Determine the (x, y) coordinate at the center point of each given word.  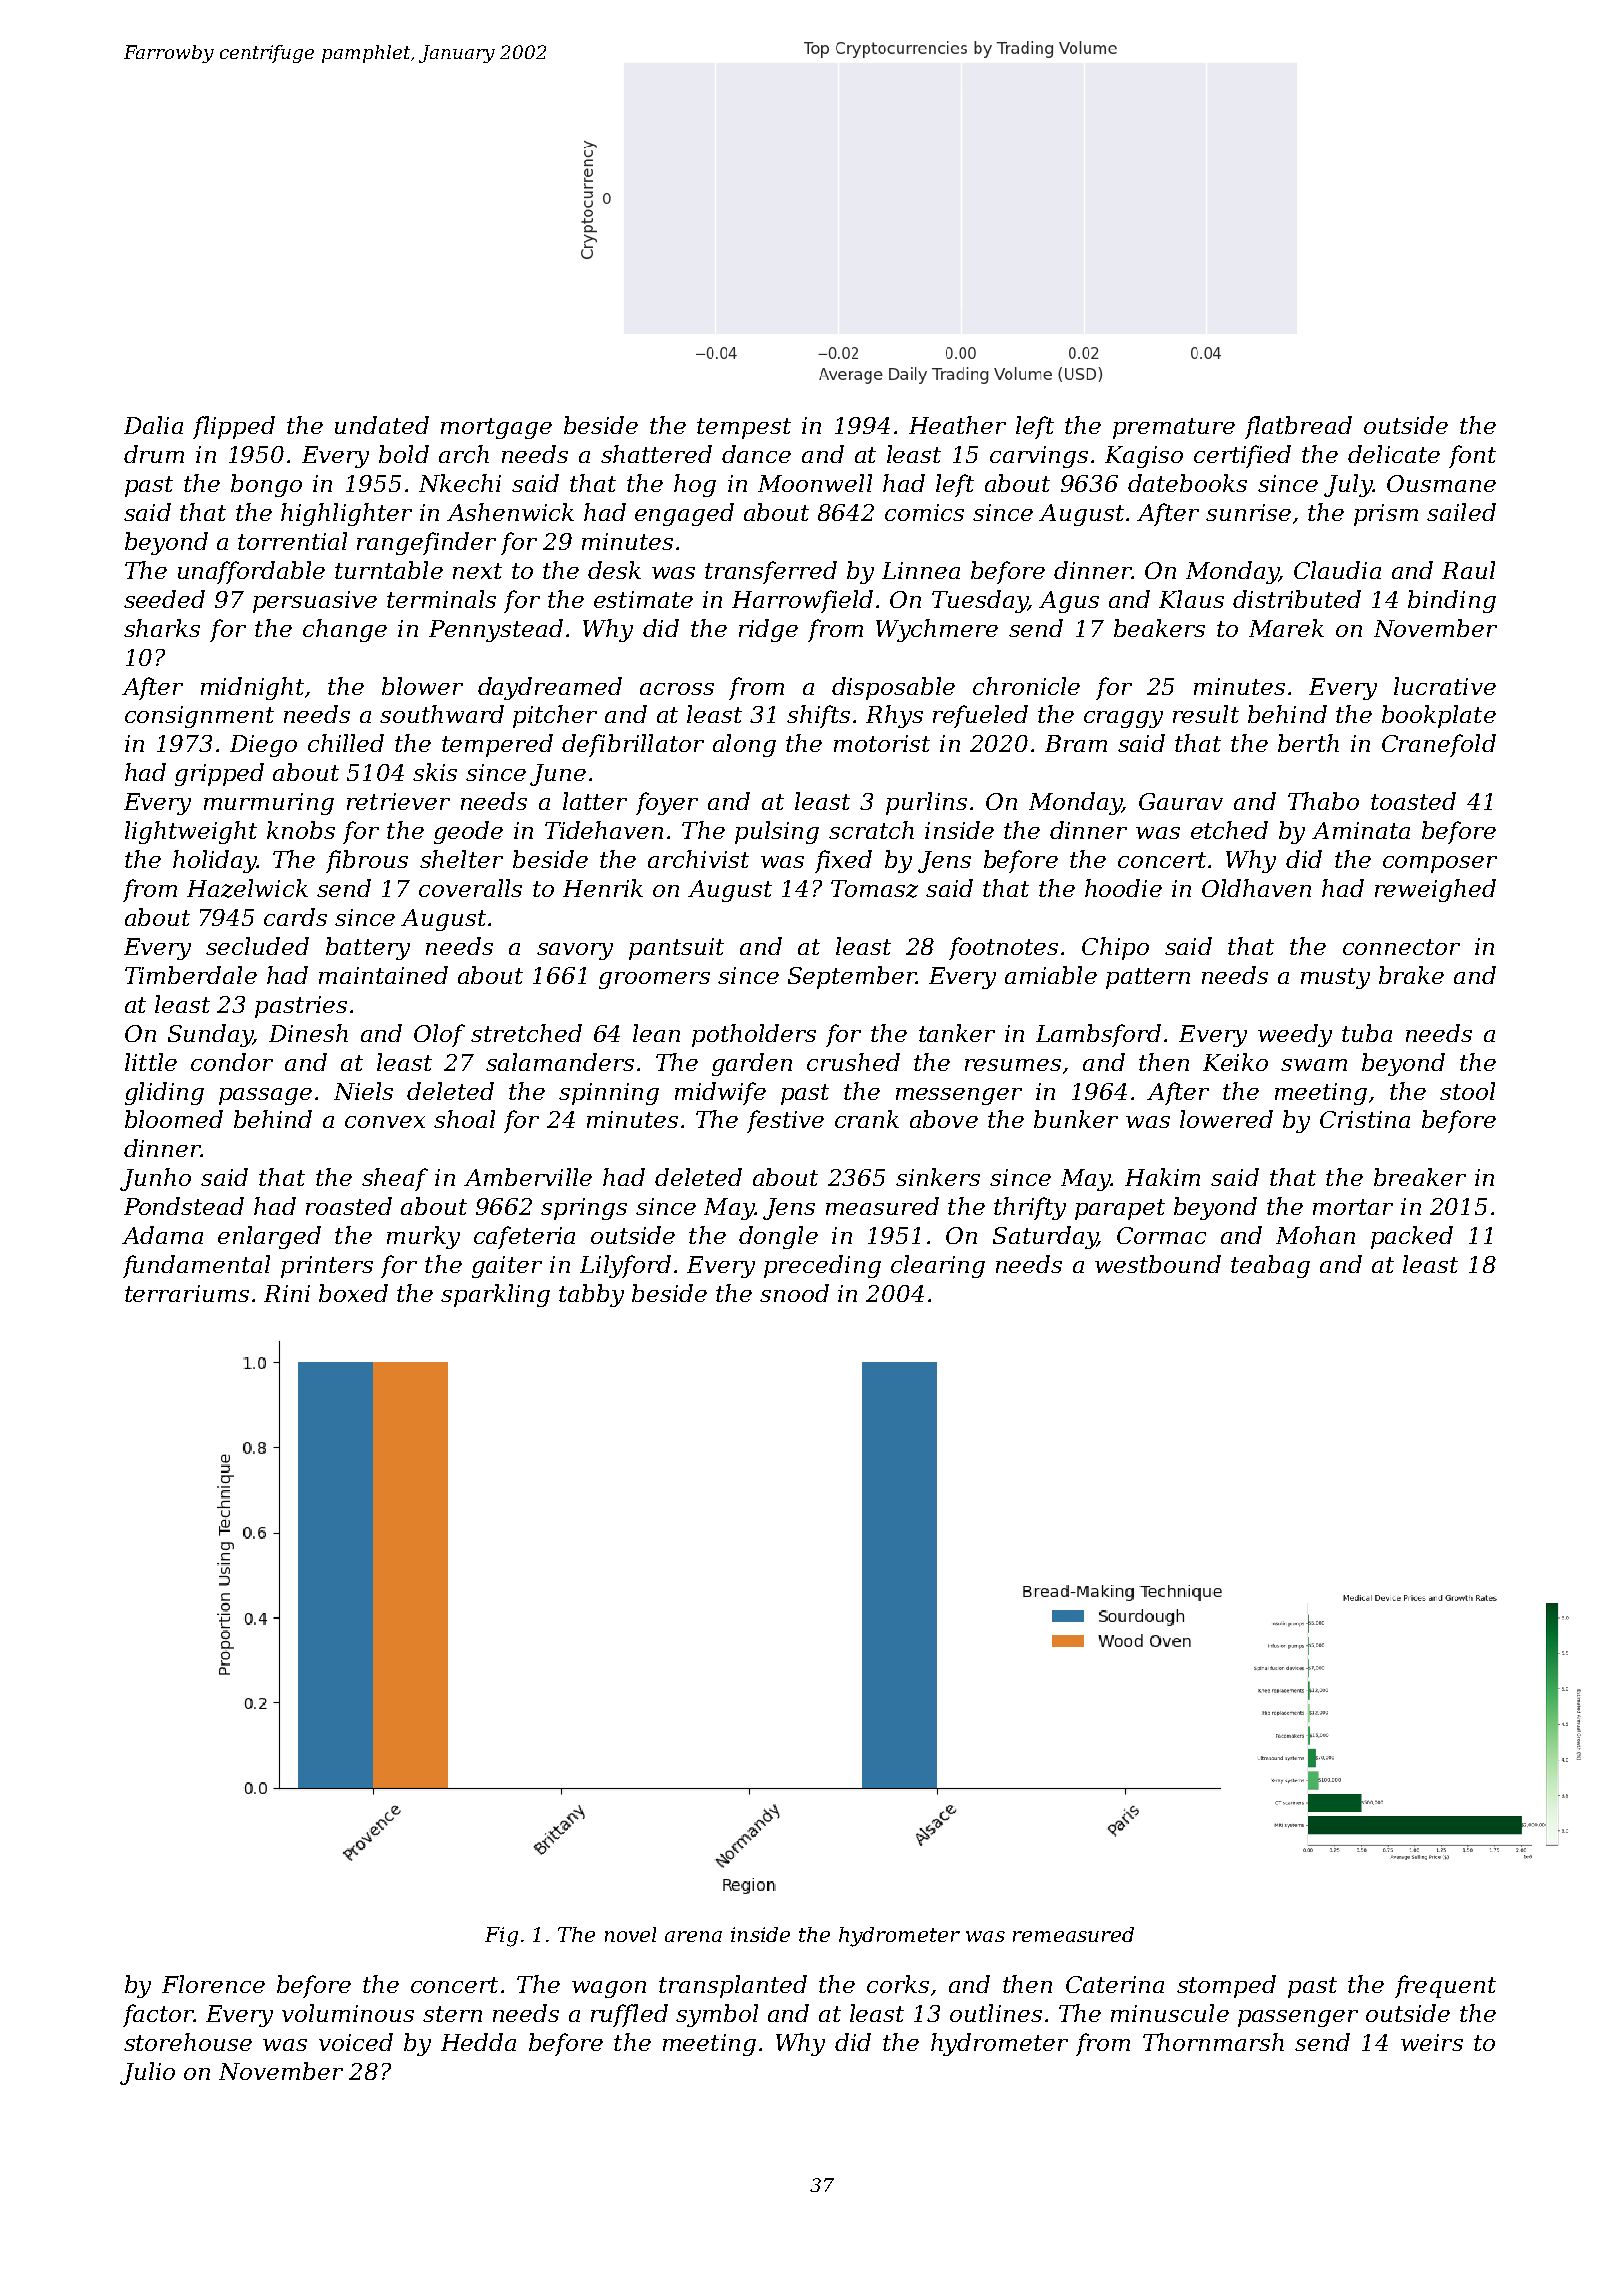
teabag (1270, 1266)
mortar (1353, 1207)
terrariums (187, 1293)
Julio (147, 2073)
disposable (893, 688)
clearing (938, 1266)
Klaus (1191, 599)
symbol (717, 2015)
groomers (654, 980)
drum (154, 454)
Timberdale (191, 975)
